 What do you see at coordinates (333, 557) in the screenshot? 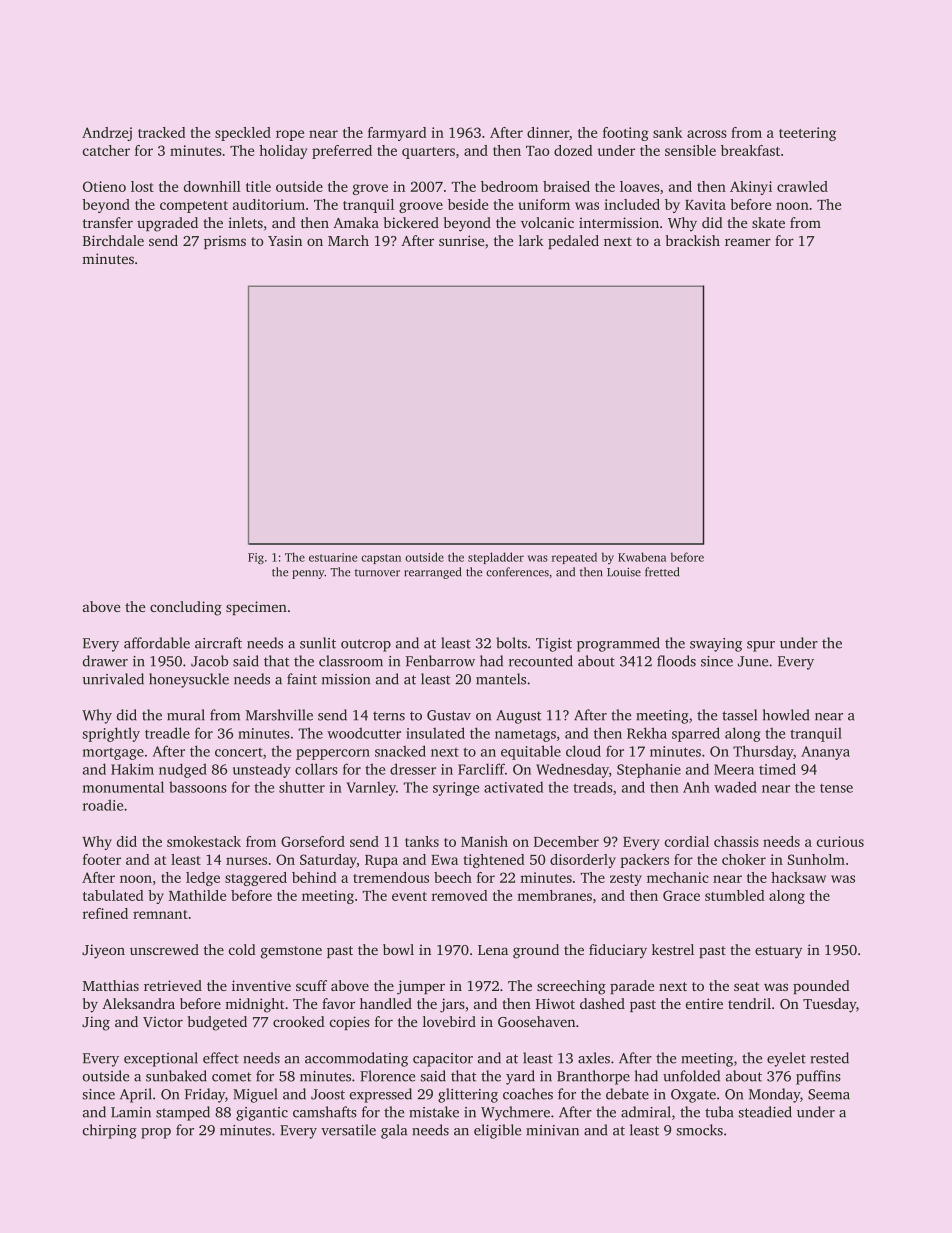
I see `estuarine` at bounding box center [333, 557].
